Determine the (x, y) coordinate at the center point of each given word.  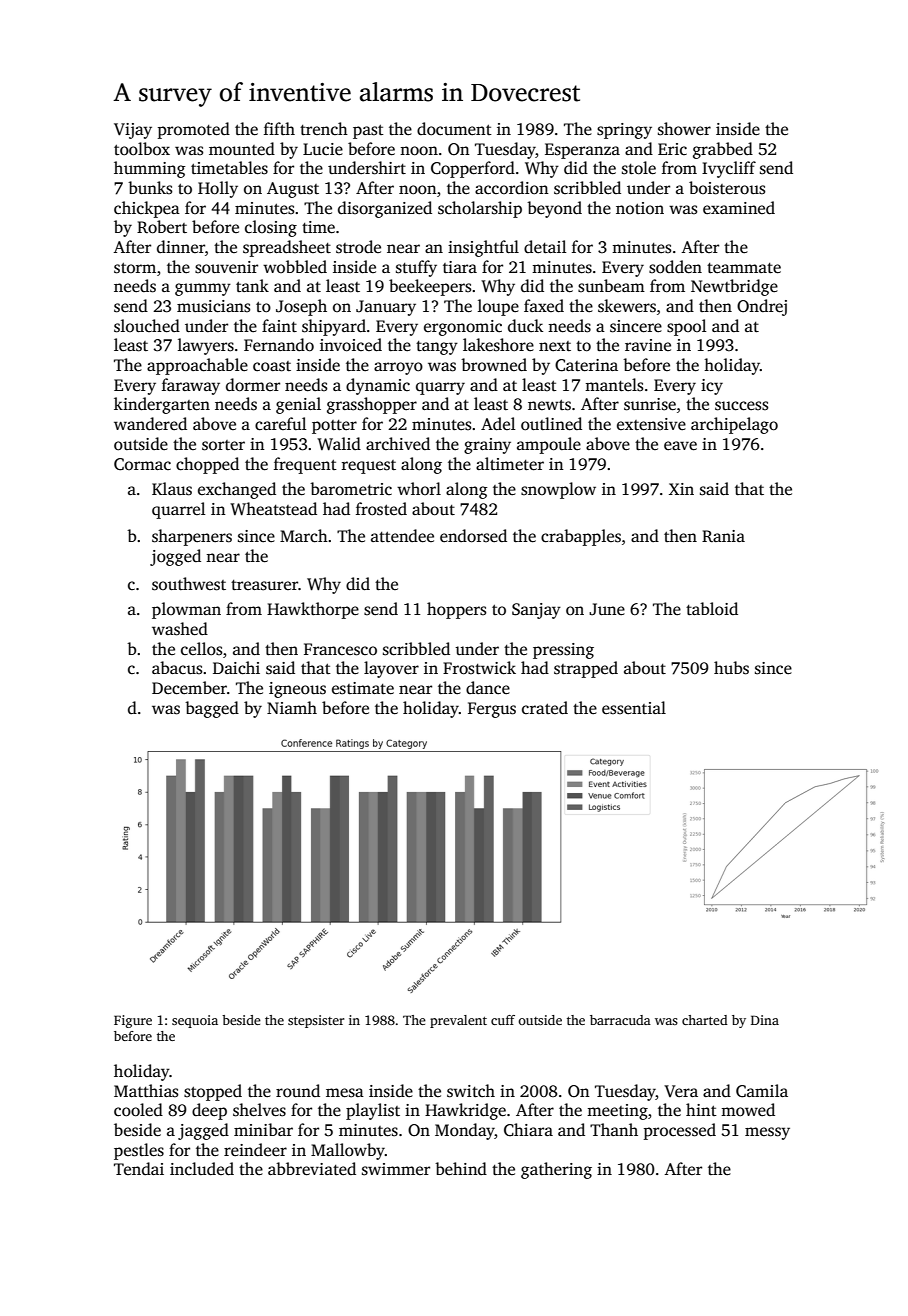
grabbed (723, 150)
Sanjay (536, 611)
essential (634, 708)
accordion (512, 188)
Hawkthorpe (313, 610)
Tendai (139, 1168)
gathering (556, 1170)
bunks (150, 188)
